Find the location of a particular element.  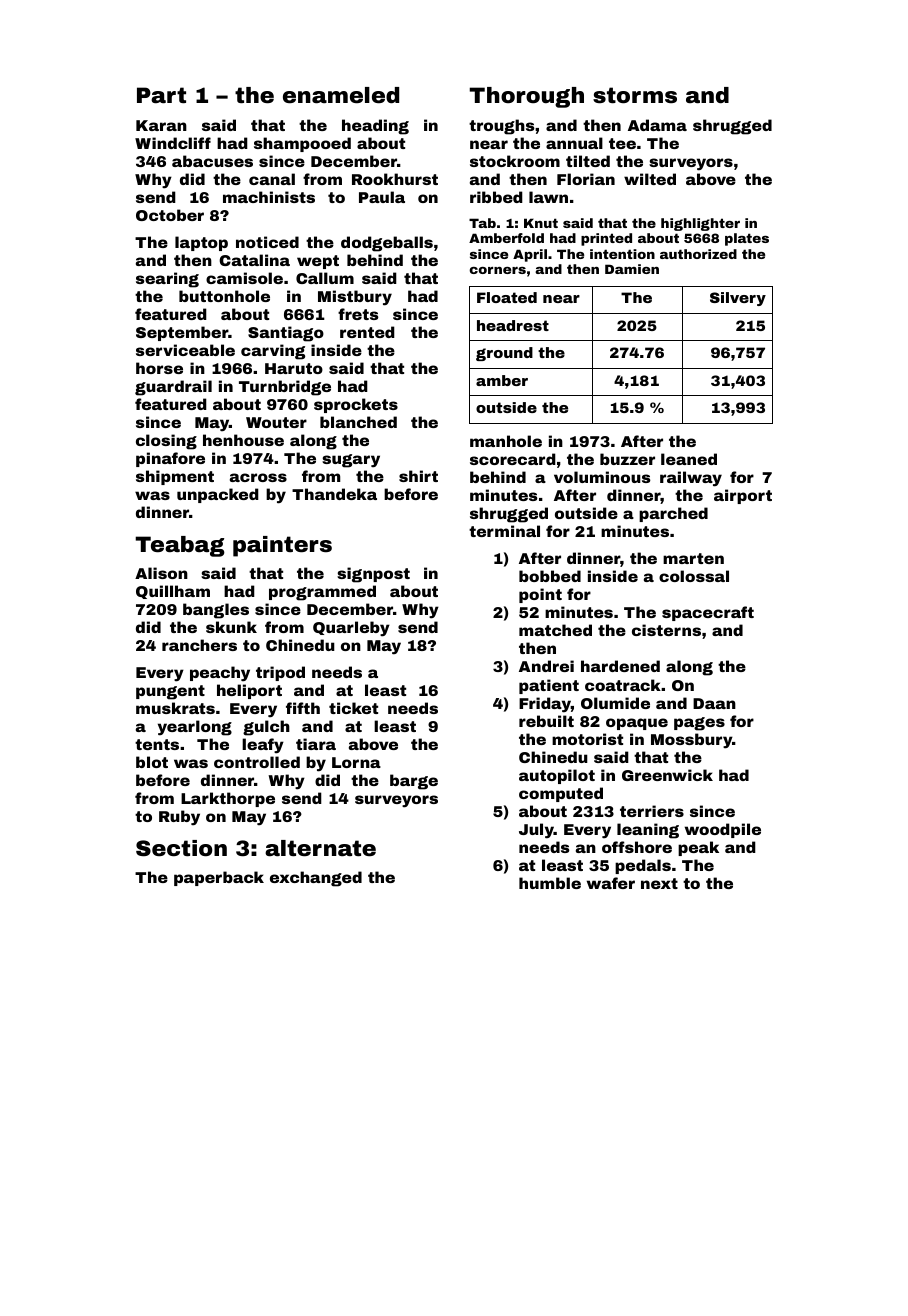

paperback is located at coordinates (219, 878).
